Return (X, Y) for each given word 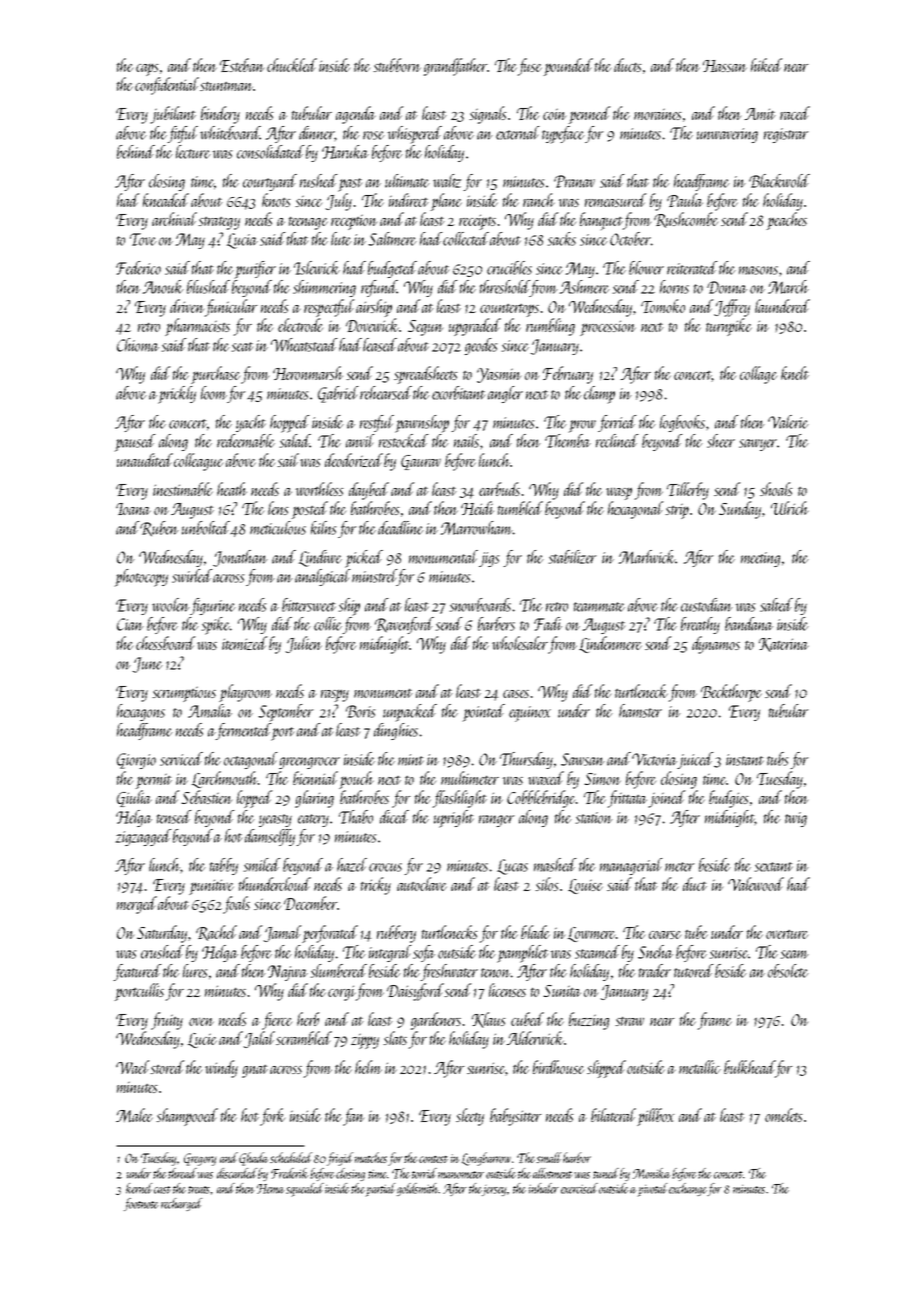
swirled (192, 576)
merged (137, 905)
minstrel (374, 576)
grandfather (455, 67)
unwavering (727, 135)
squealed (305, 1190)
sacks (562, 239)
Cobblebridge (541, 799)
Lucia (242, 241)
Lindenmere (610, 644)
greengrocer (309, 763)
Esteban (242, 65)
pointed (483, 713)
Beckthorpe (731, 693)
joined (666, 799)
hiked (766, 65)
